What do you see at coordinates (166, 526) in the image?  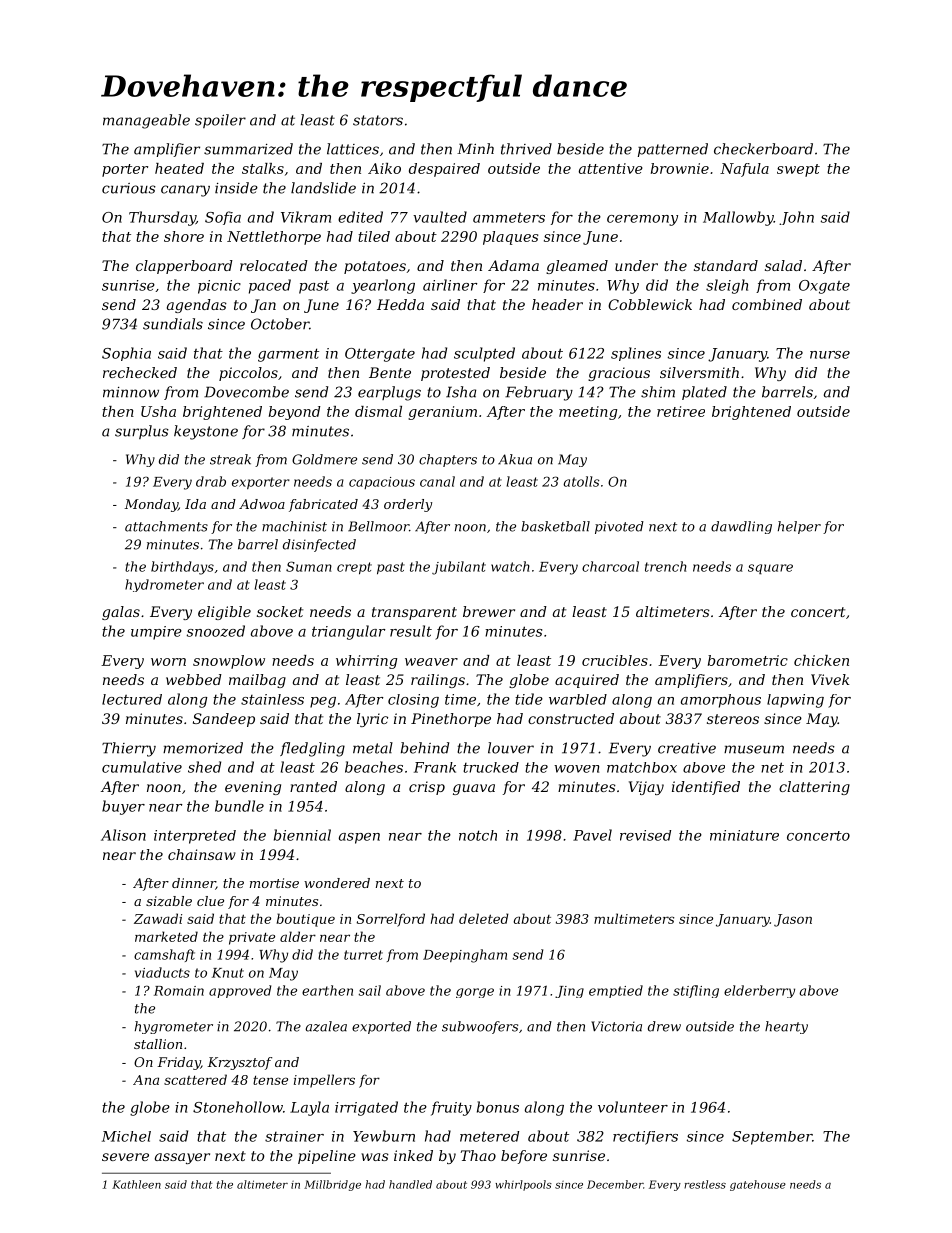 I see `attachments` at bounding box center [166, 526].
